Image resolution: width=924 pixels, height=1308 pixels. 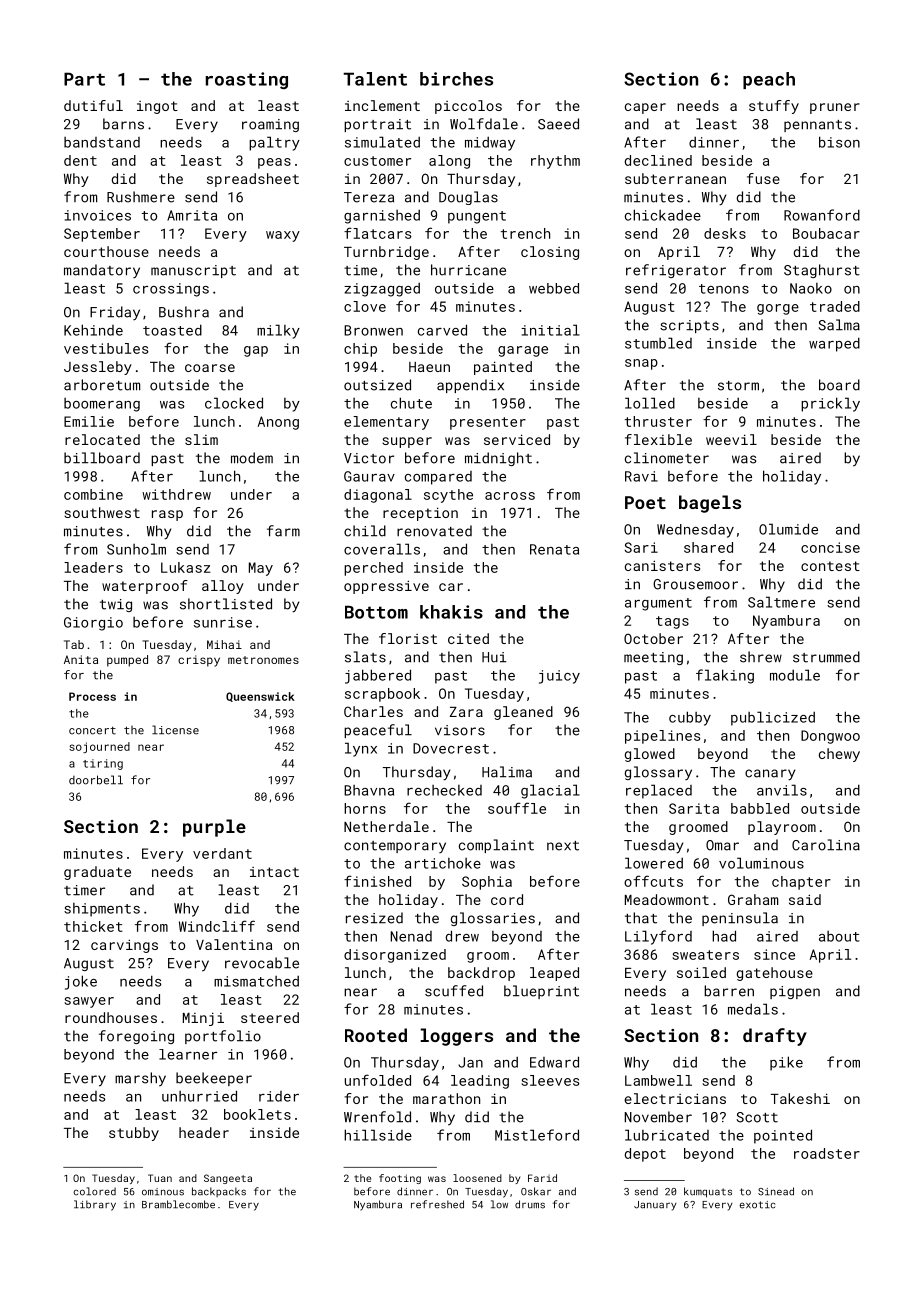 I want to click on marshy, so click(x=140, y=1079).
